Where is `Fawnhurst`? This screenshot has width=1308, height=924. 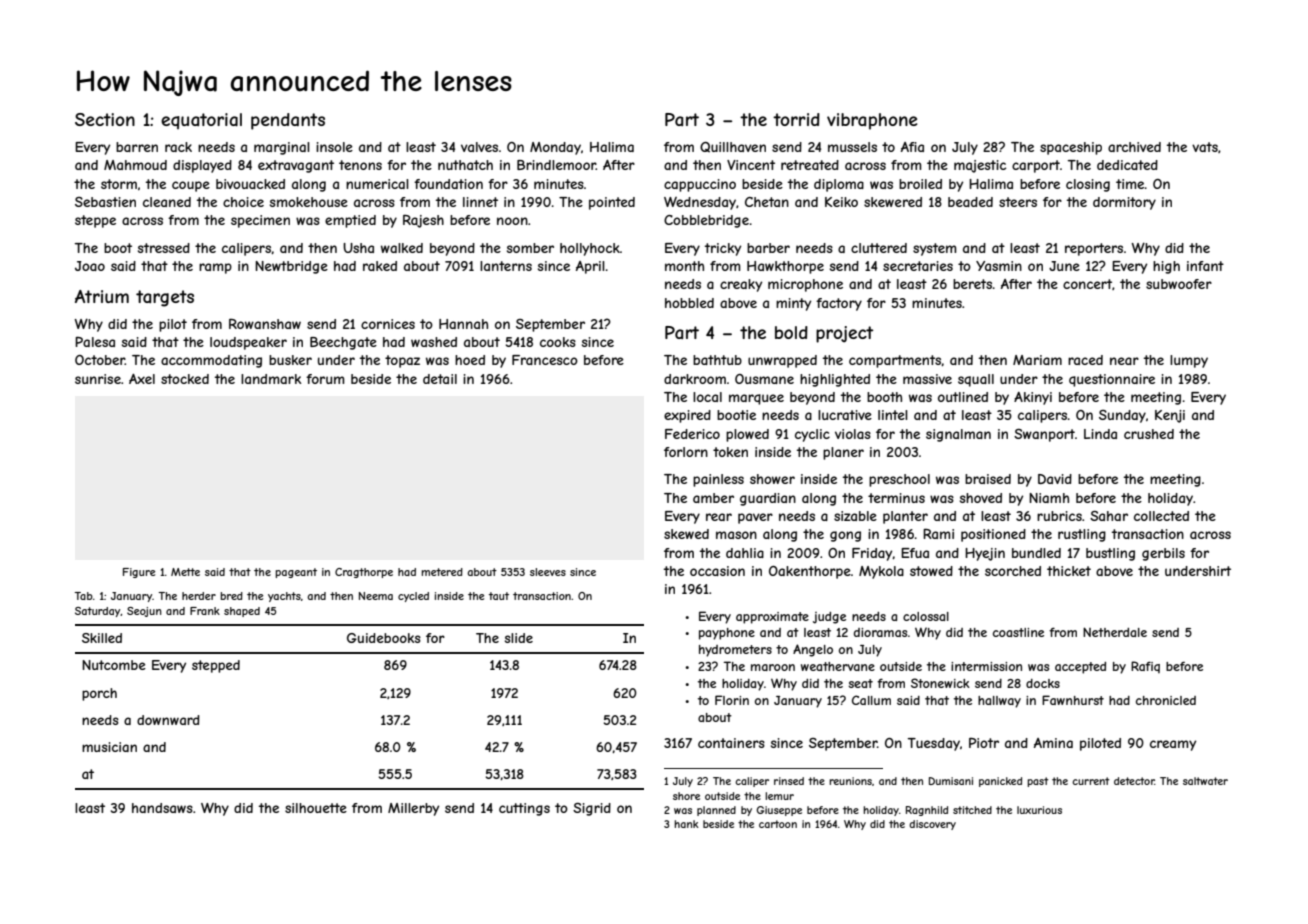
Fawnhurst is located at coordinates (1073, 700).
